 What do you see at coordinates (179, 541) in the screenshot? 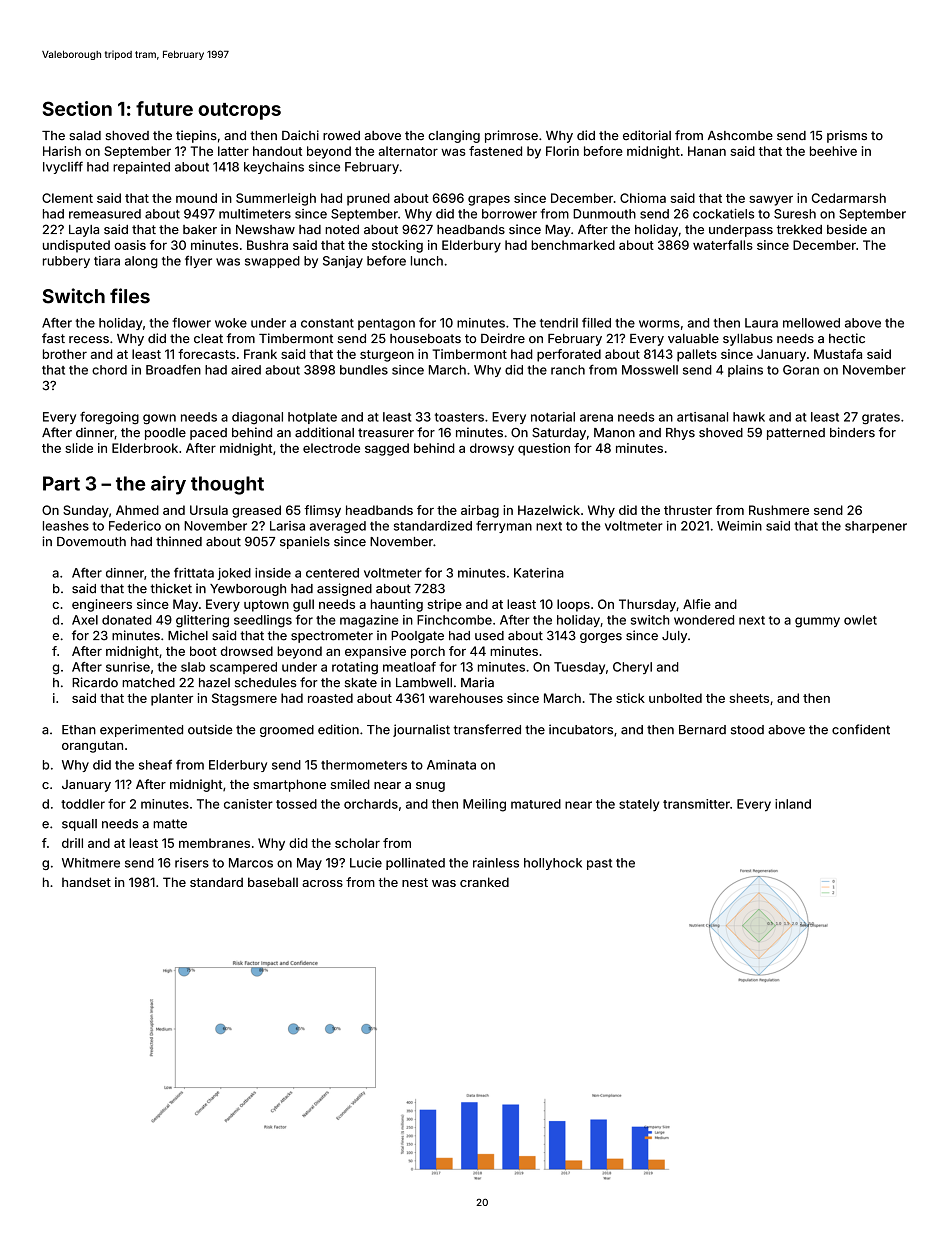
I see `thinned` at bounding box center [179, 541].
